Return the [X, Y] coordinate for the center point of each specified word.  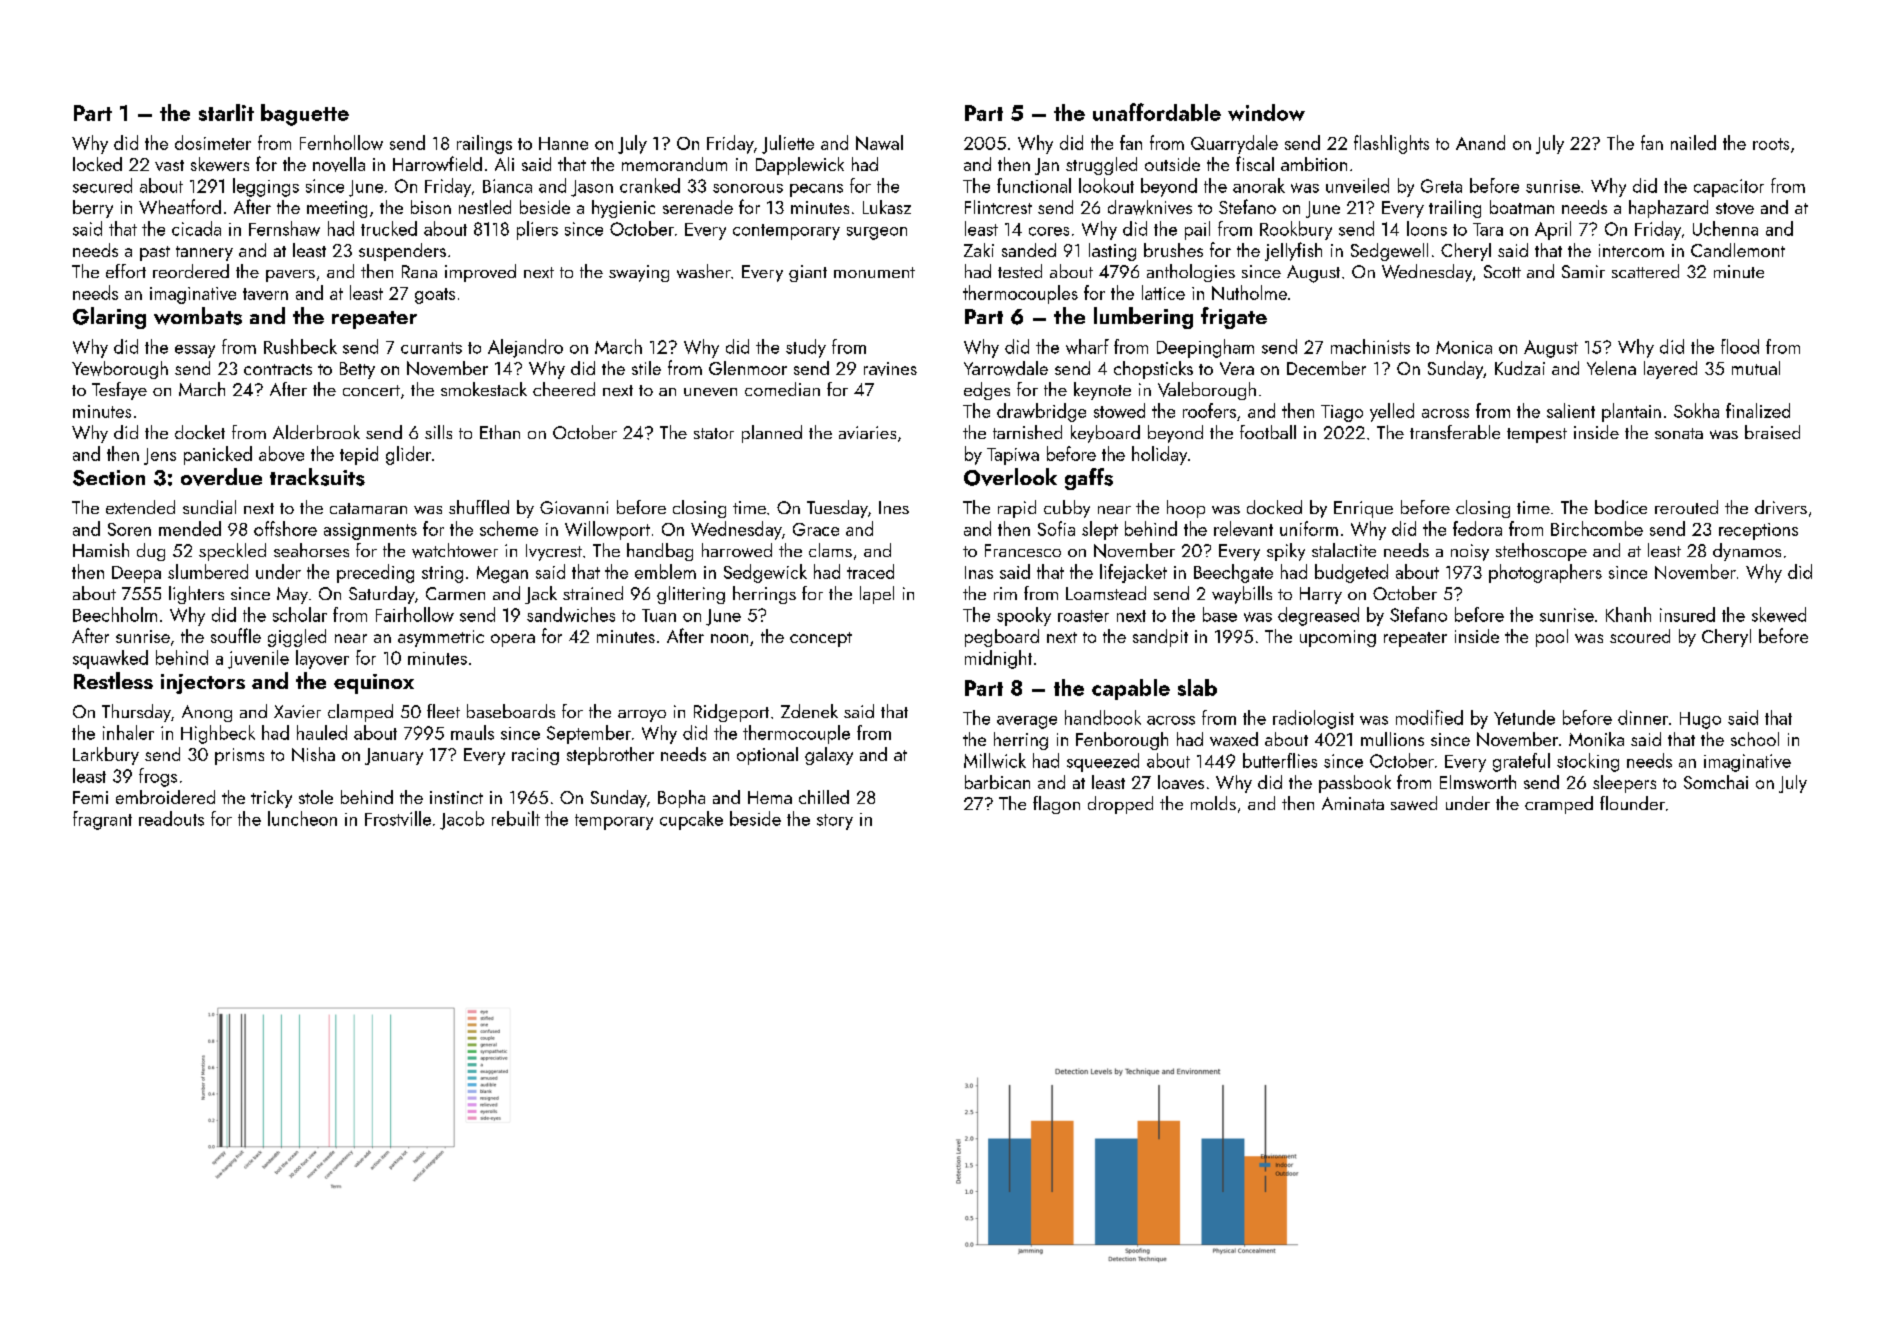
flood [1740, 346]
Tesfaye [119, 391]
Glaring [109, 318]
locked [97, 164]
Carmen [455, 593]
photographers [1545, 573]
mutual [1756, 368]
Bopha [681, 799]
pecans [816, 190]
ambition [1314, 164]
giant [808, 273]
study [806, 348]
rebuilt [516, 818]
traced [870, 571]
